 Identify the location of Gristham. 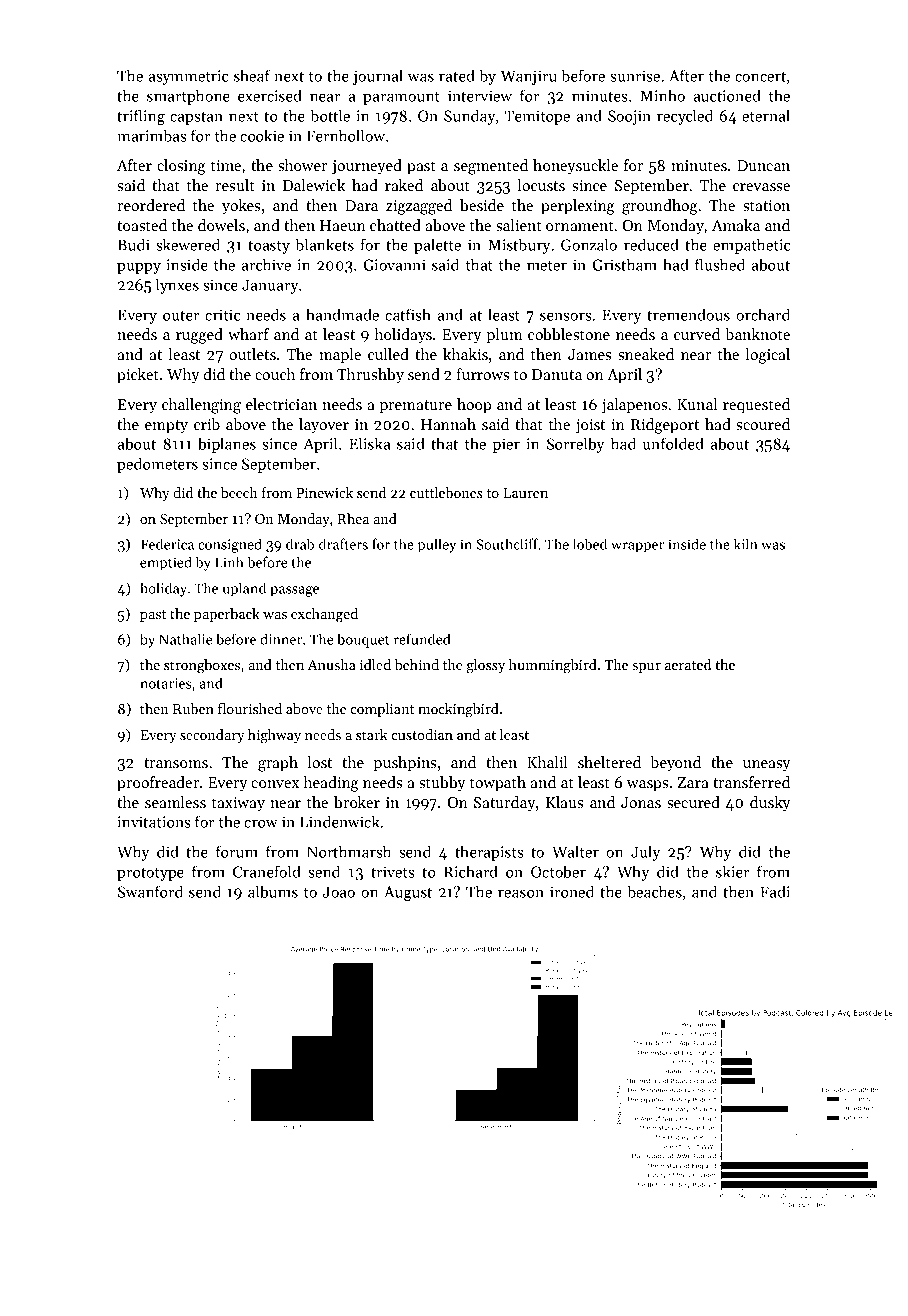
(624, 264).
